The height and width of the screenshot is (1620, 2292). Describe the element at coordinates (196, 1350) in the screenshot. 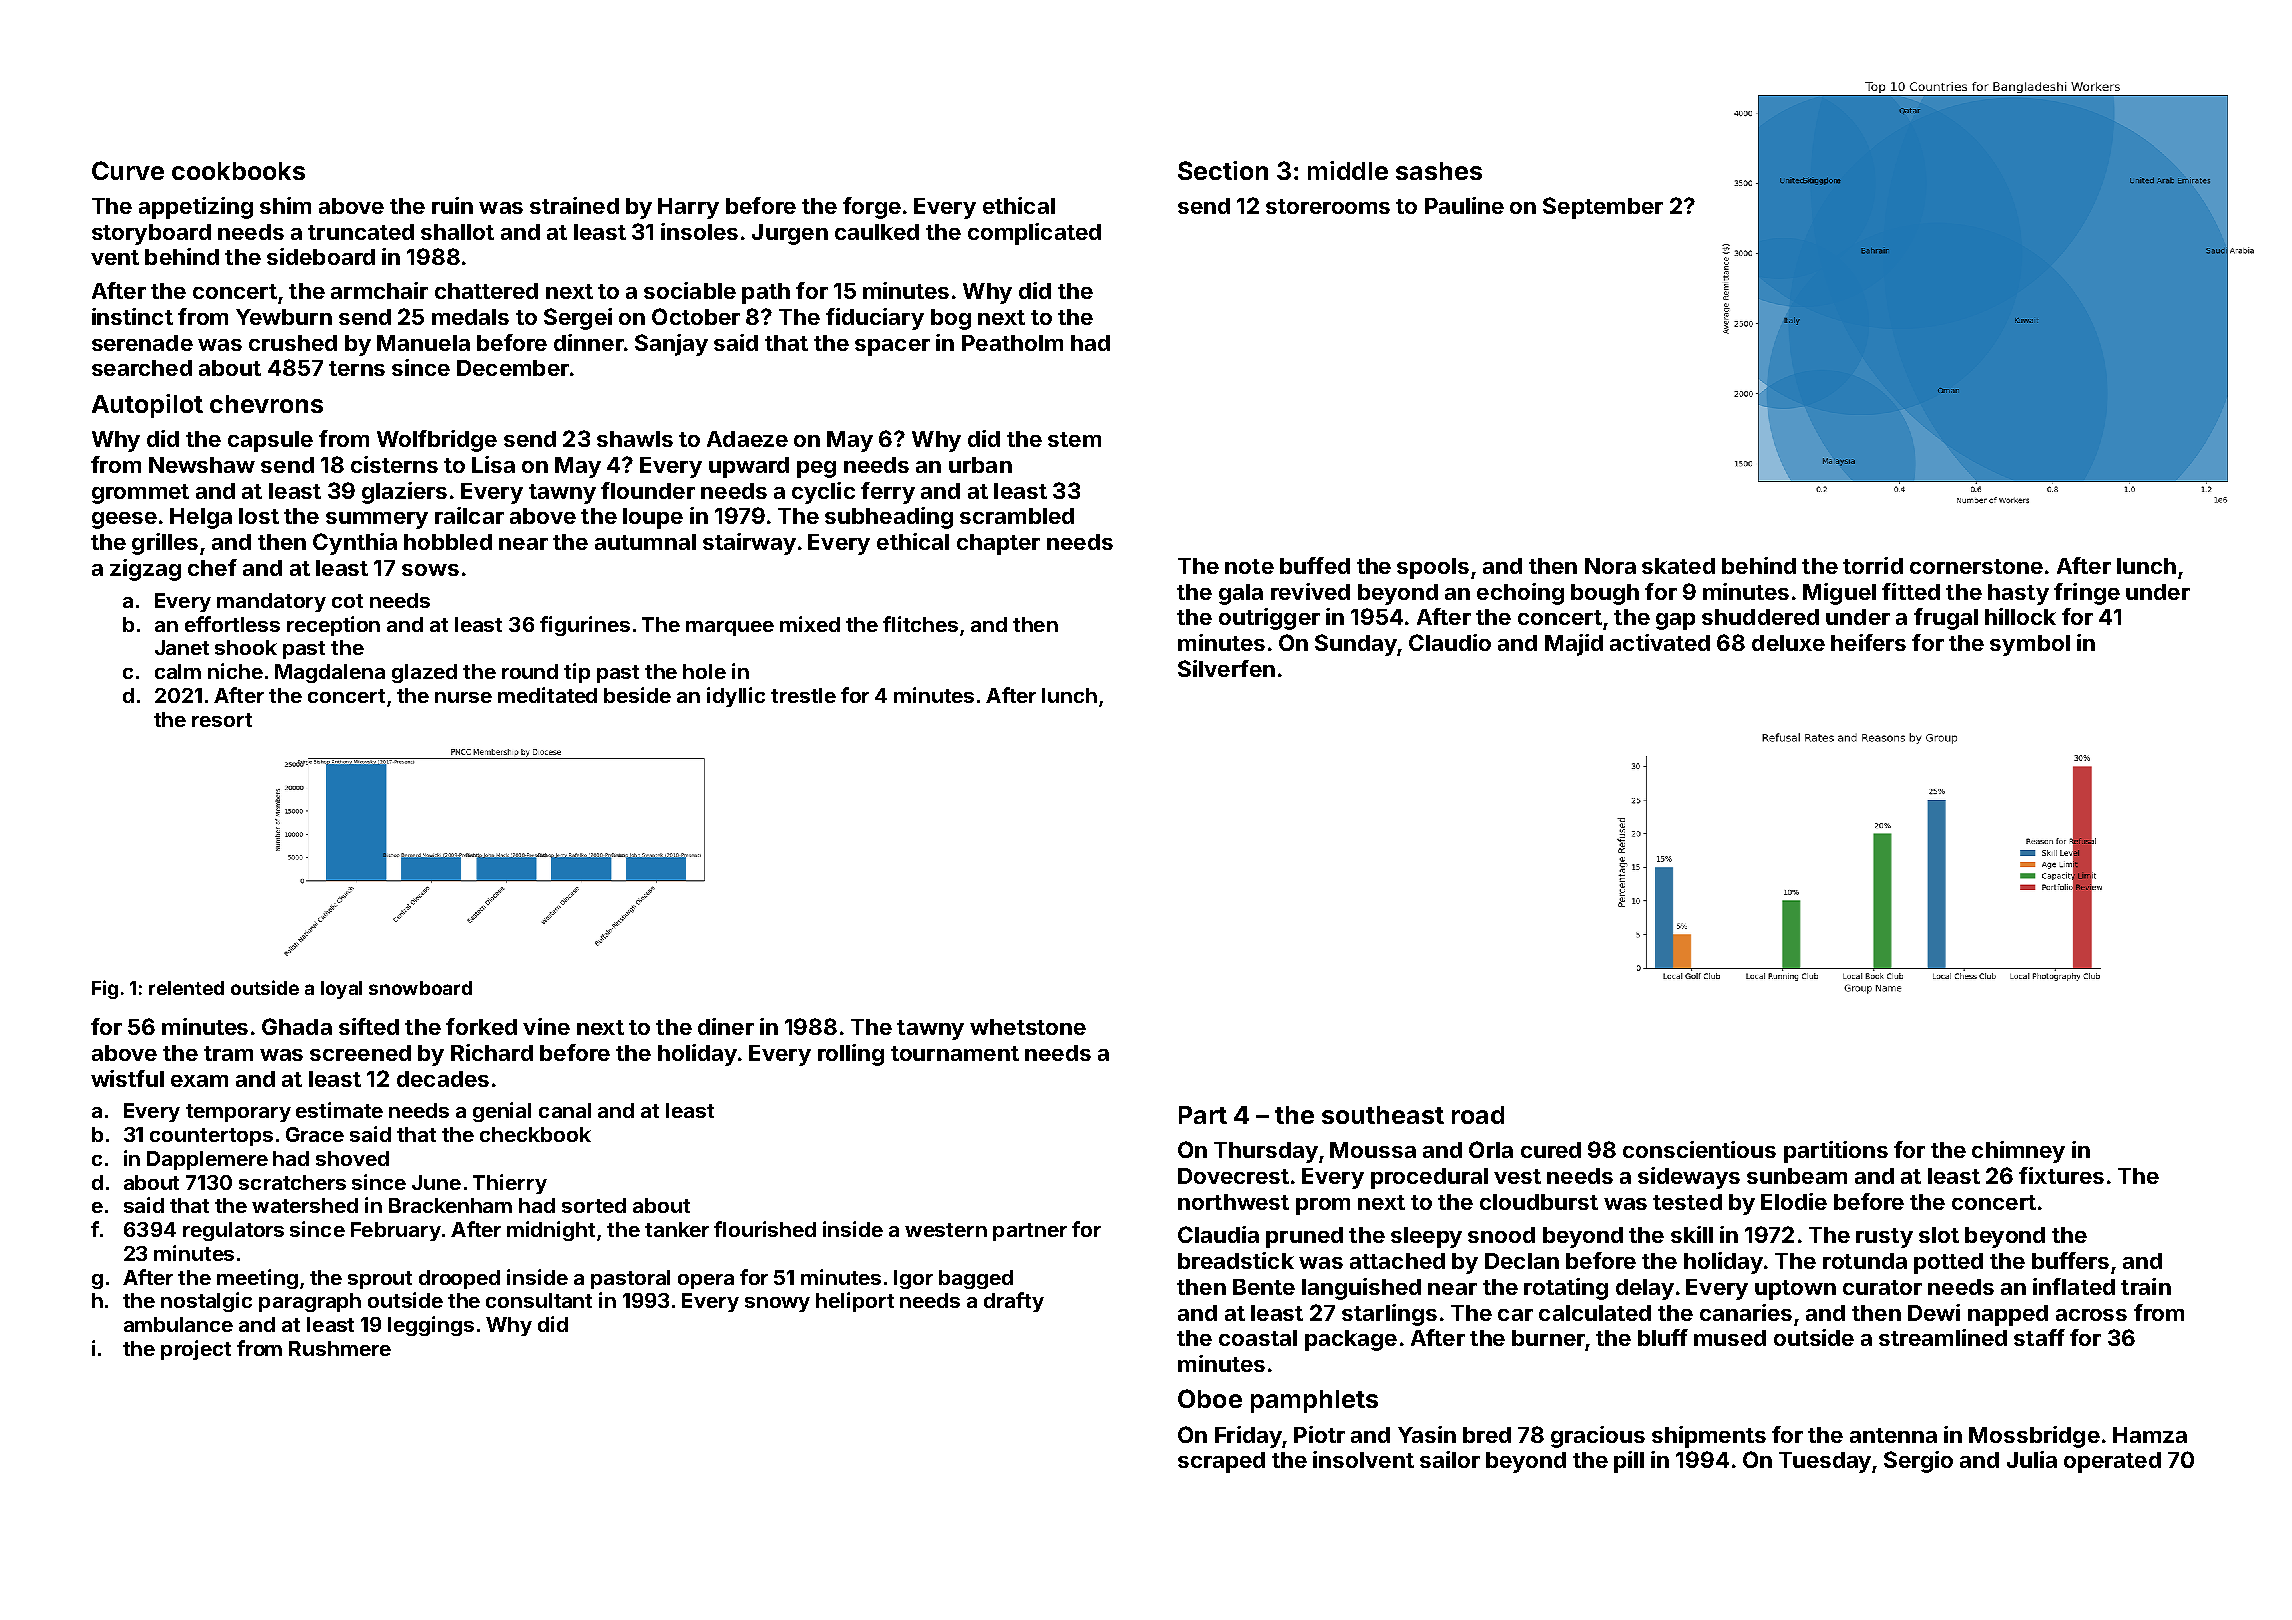

I see `project` at that location.
